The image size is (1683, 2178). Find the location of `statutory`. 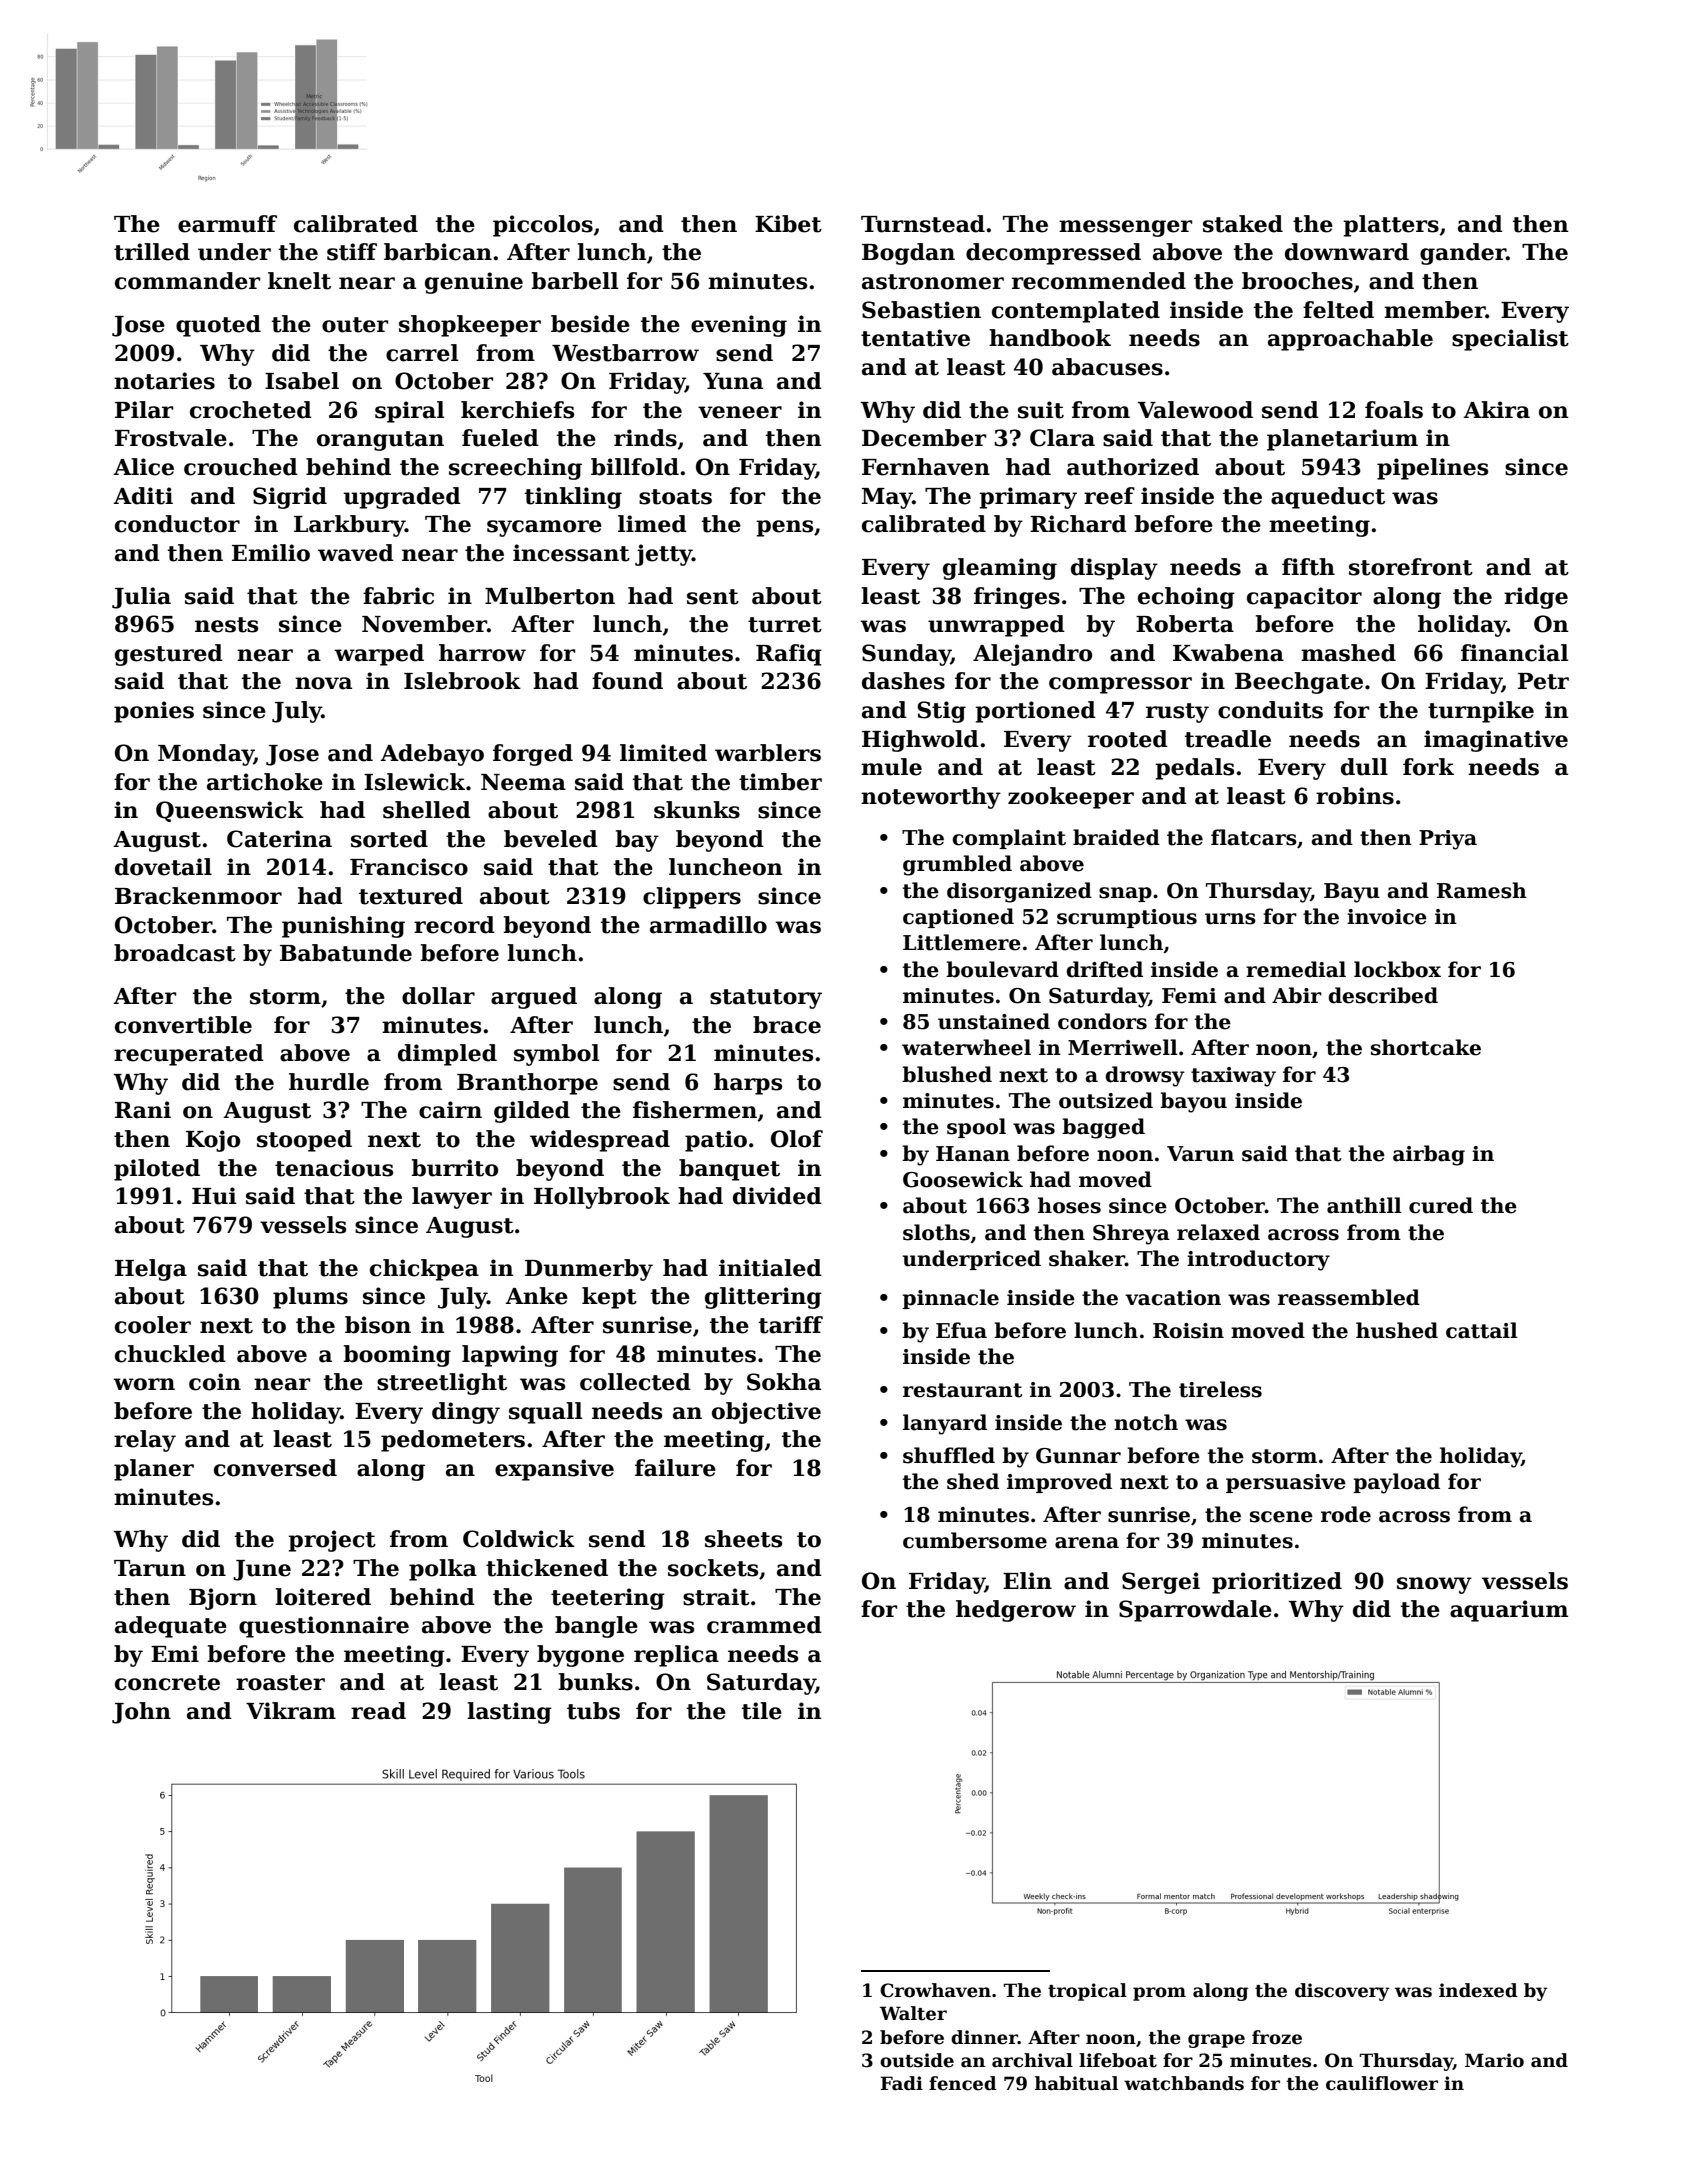

statutory is located at coordinates (766, 999).
